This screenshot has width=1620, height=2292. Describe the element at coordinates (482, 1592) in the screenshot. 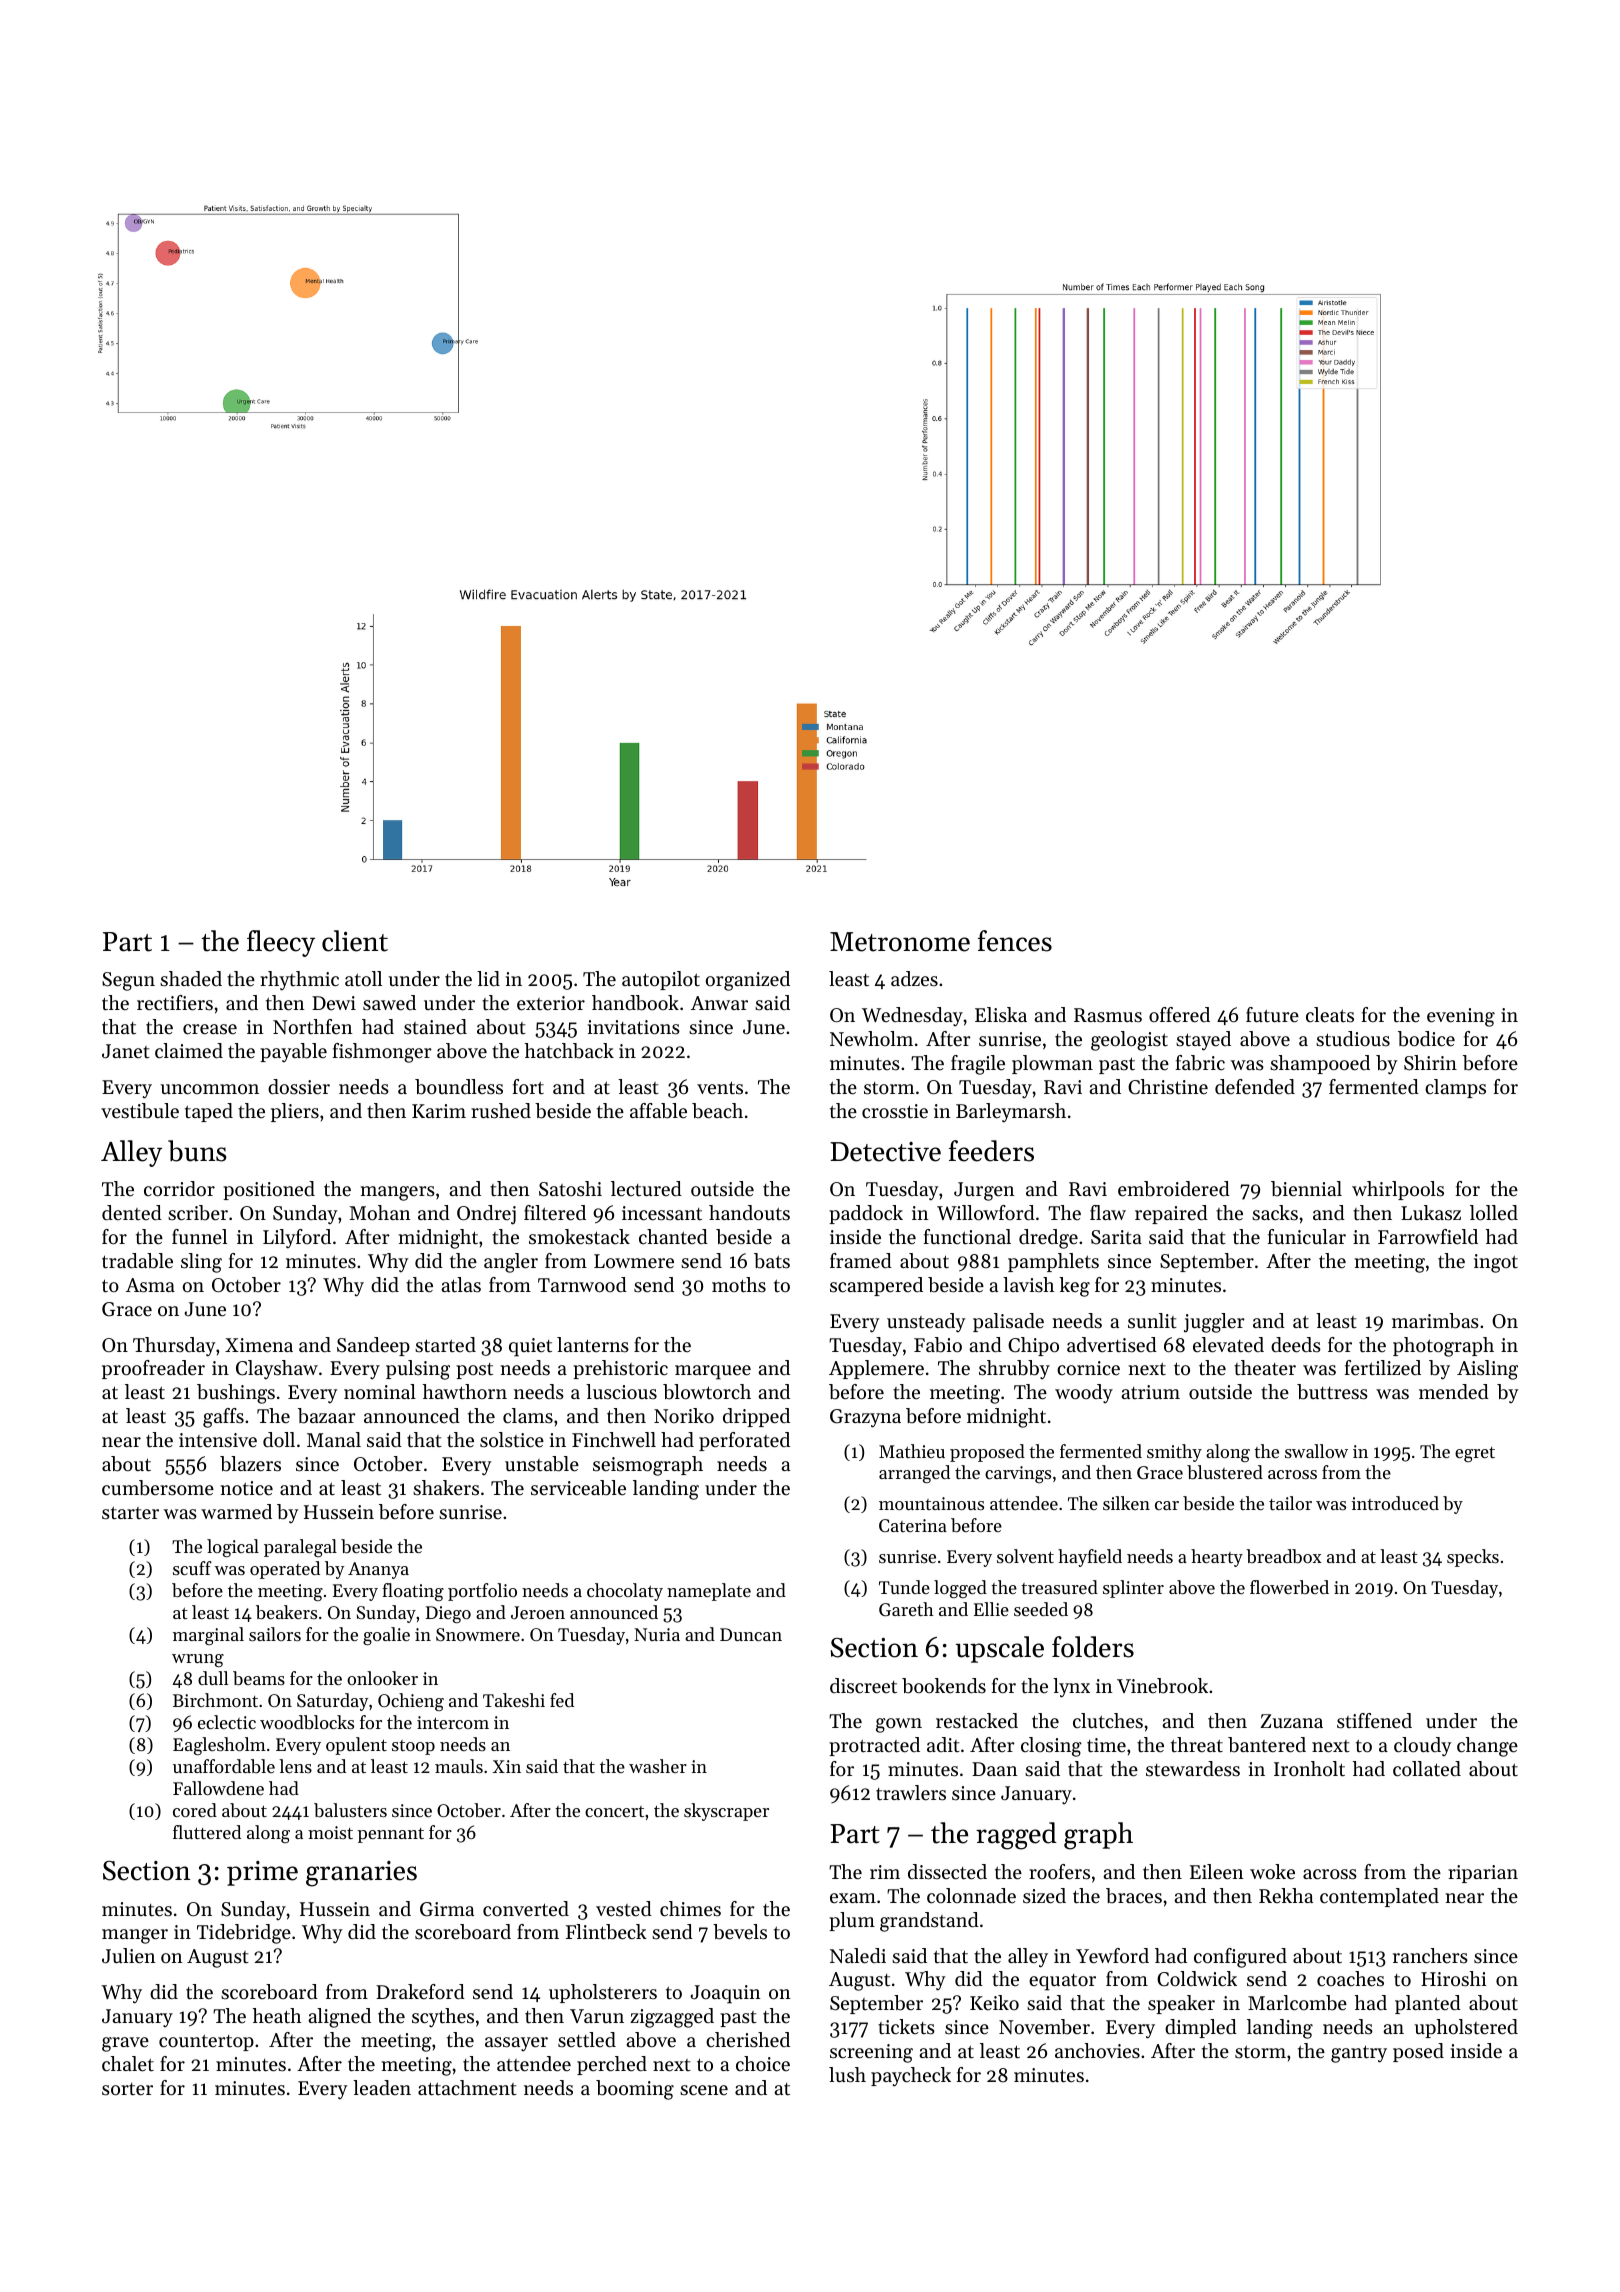

I see `portfolio` at that location.
